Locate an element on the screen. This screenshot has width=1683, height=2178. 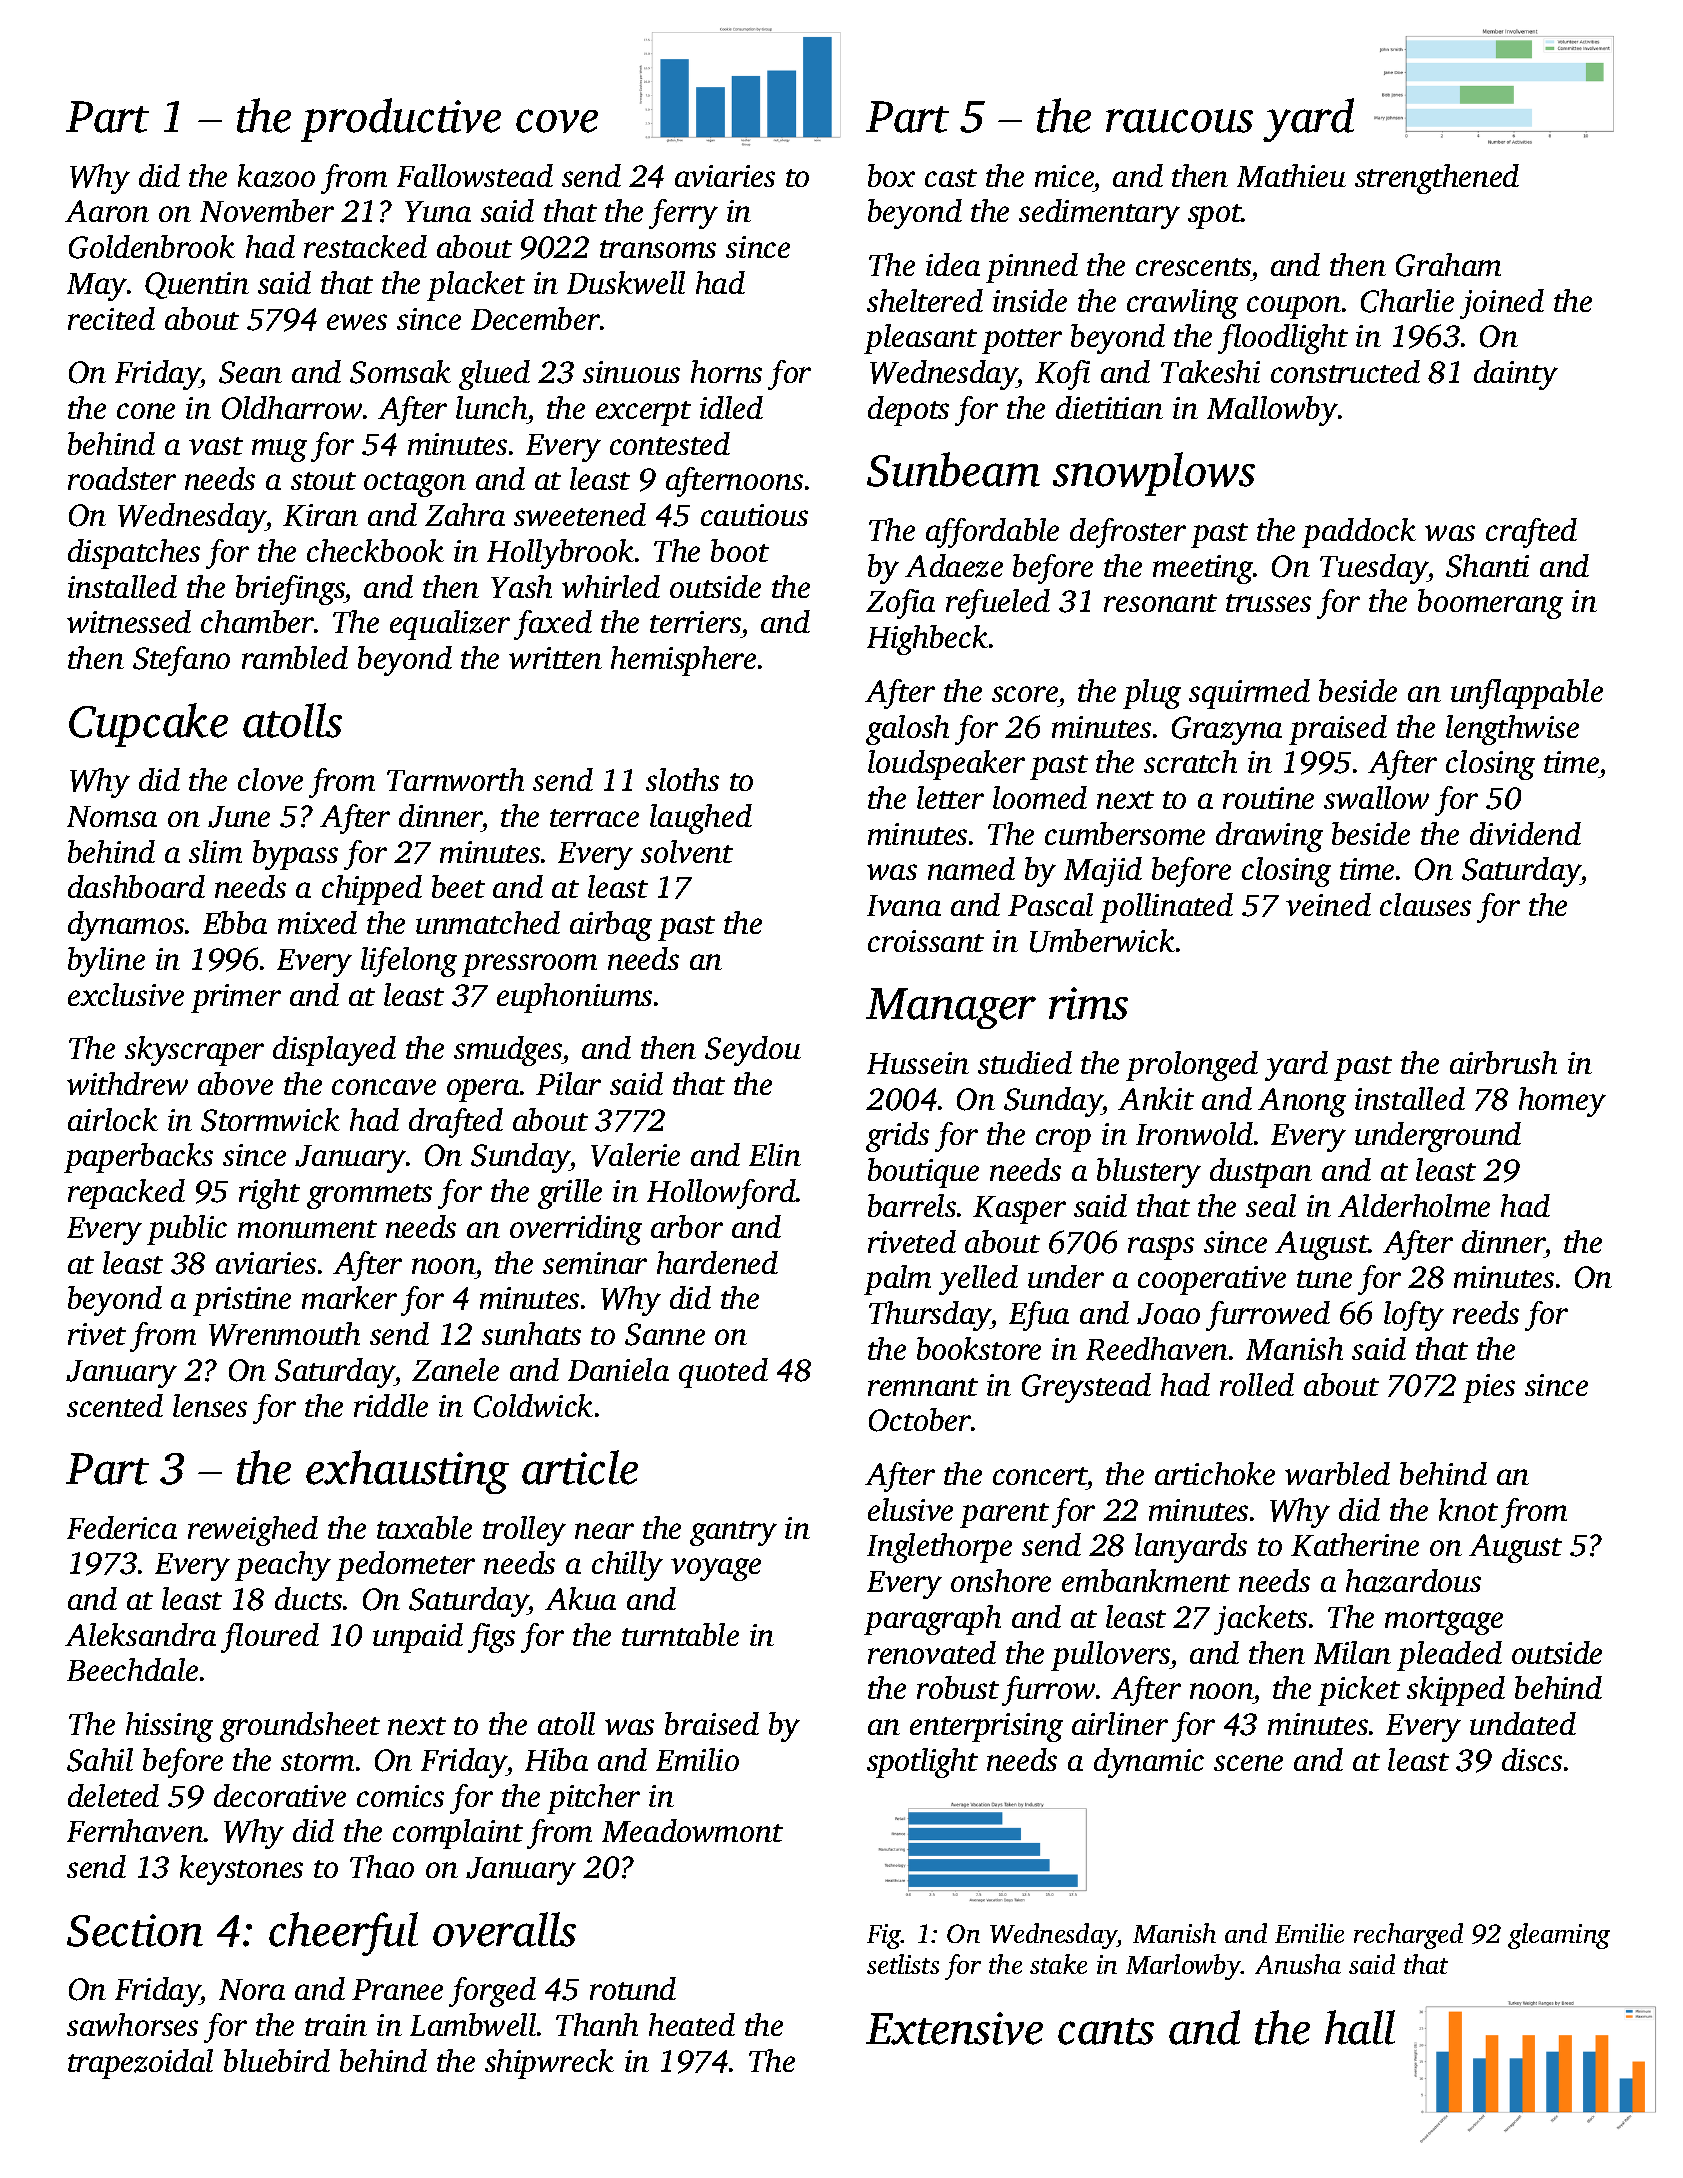
primer is located at coordinates (236, 998).
